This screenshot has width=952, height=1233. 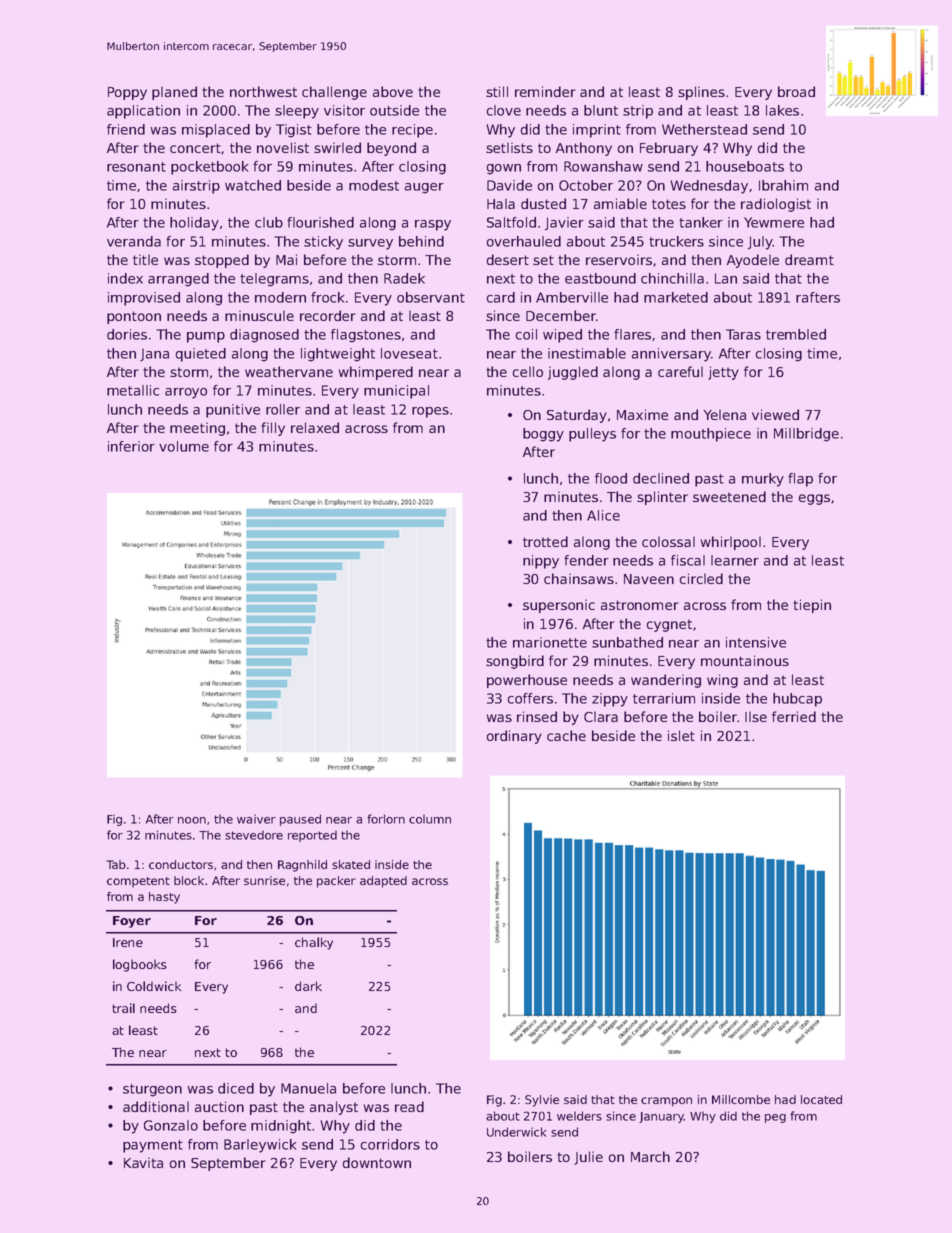 I want to click on Barleywick, so click(x=260, y=1146).
